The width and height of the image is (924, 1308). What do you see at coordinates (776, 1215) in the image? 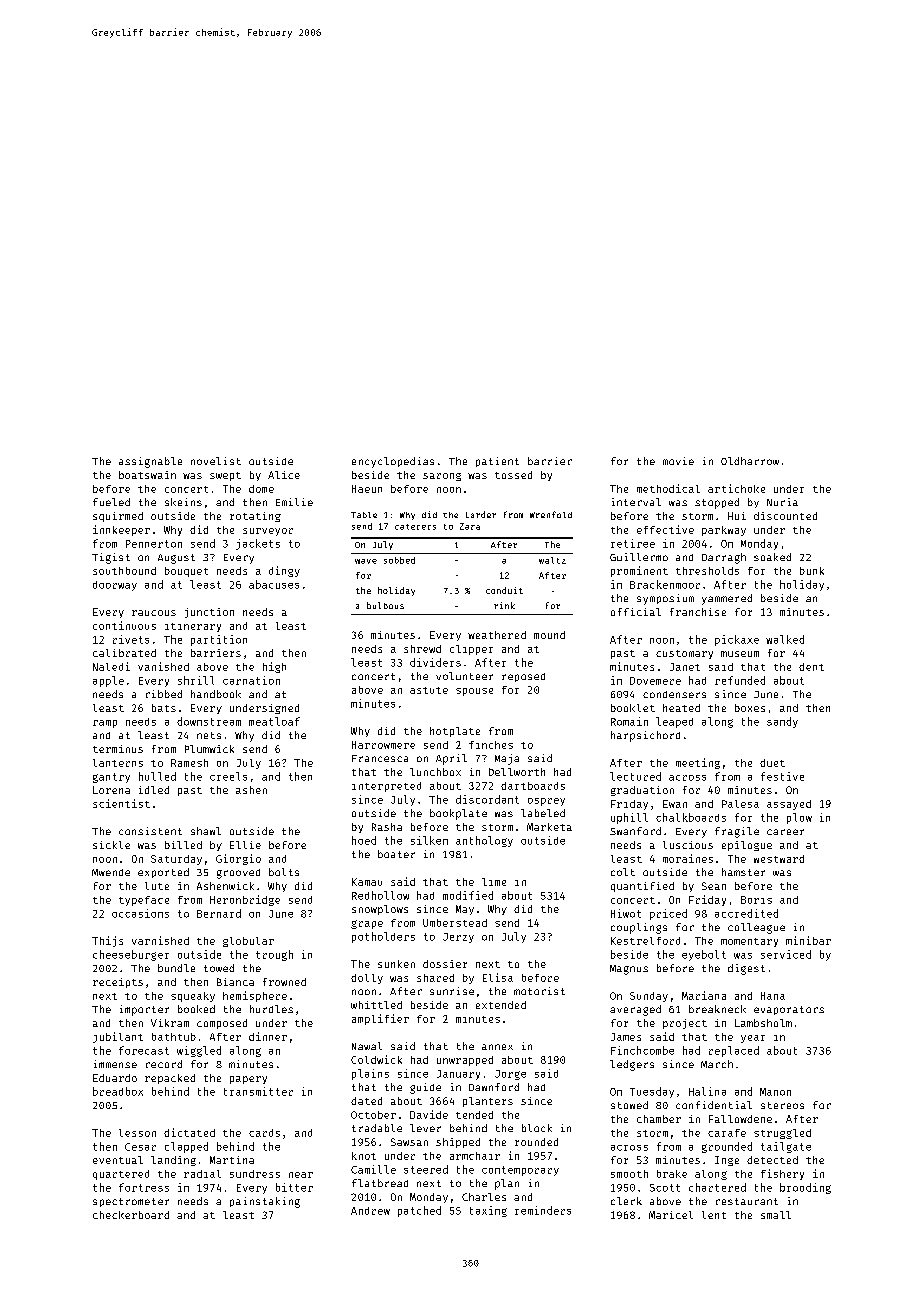
I see `small` at bounding box center [776, 1215].
